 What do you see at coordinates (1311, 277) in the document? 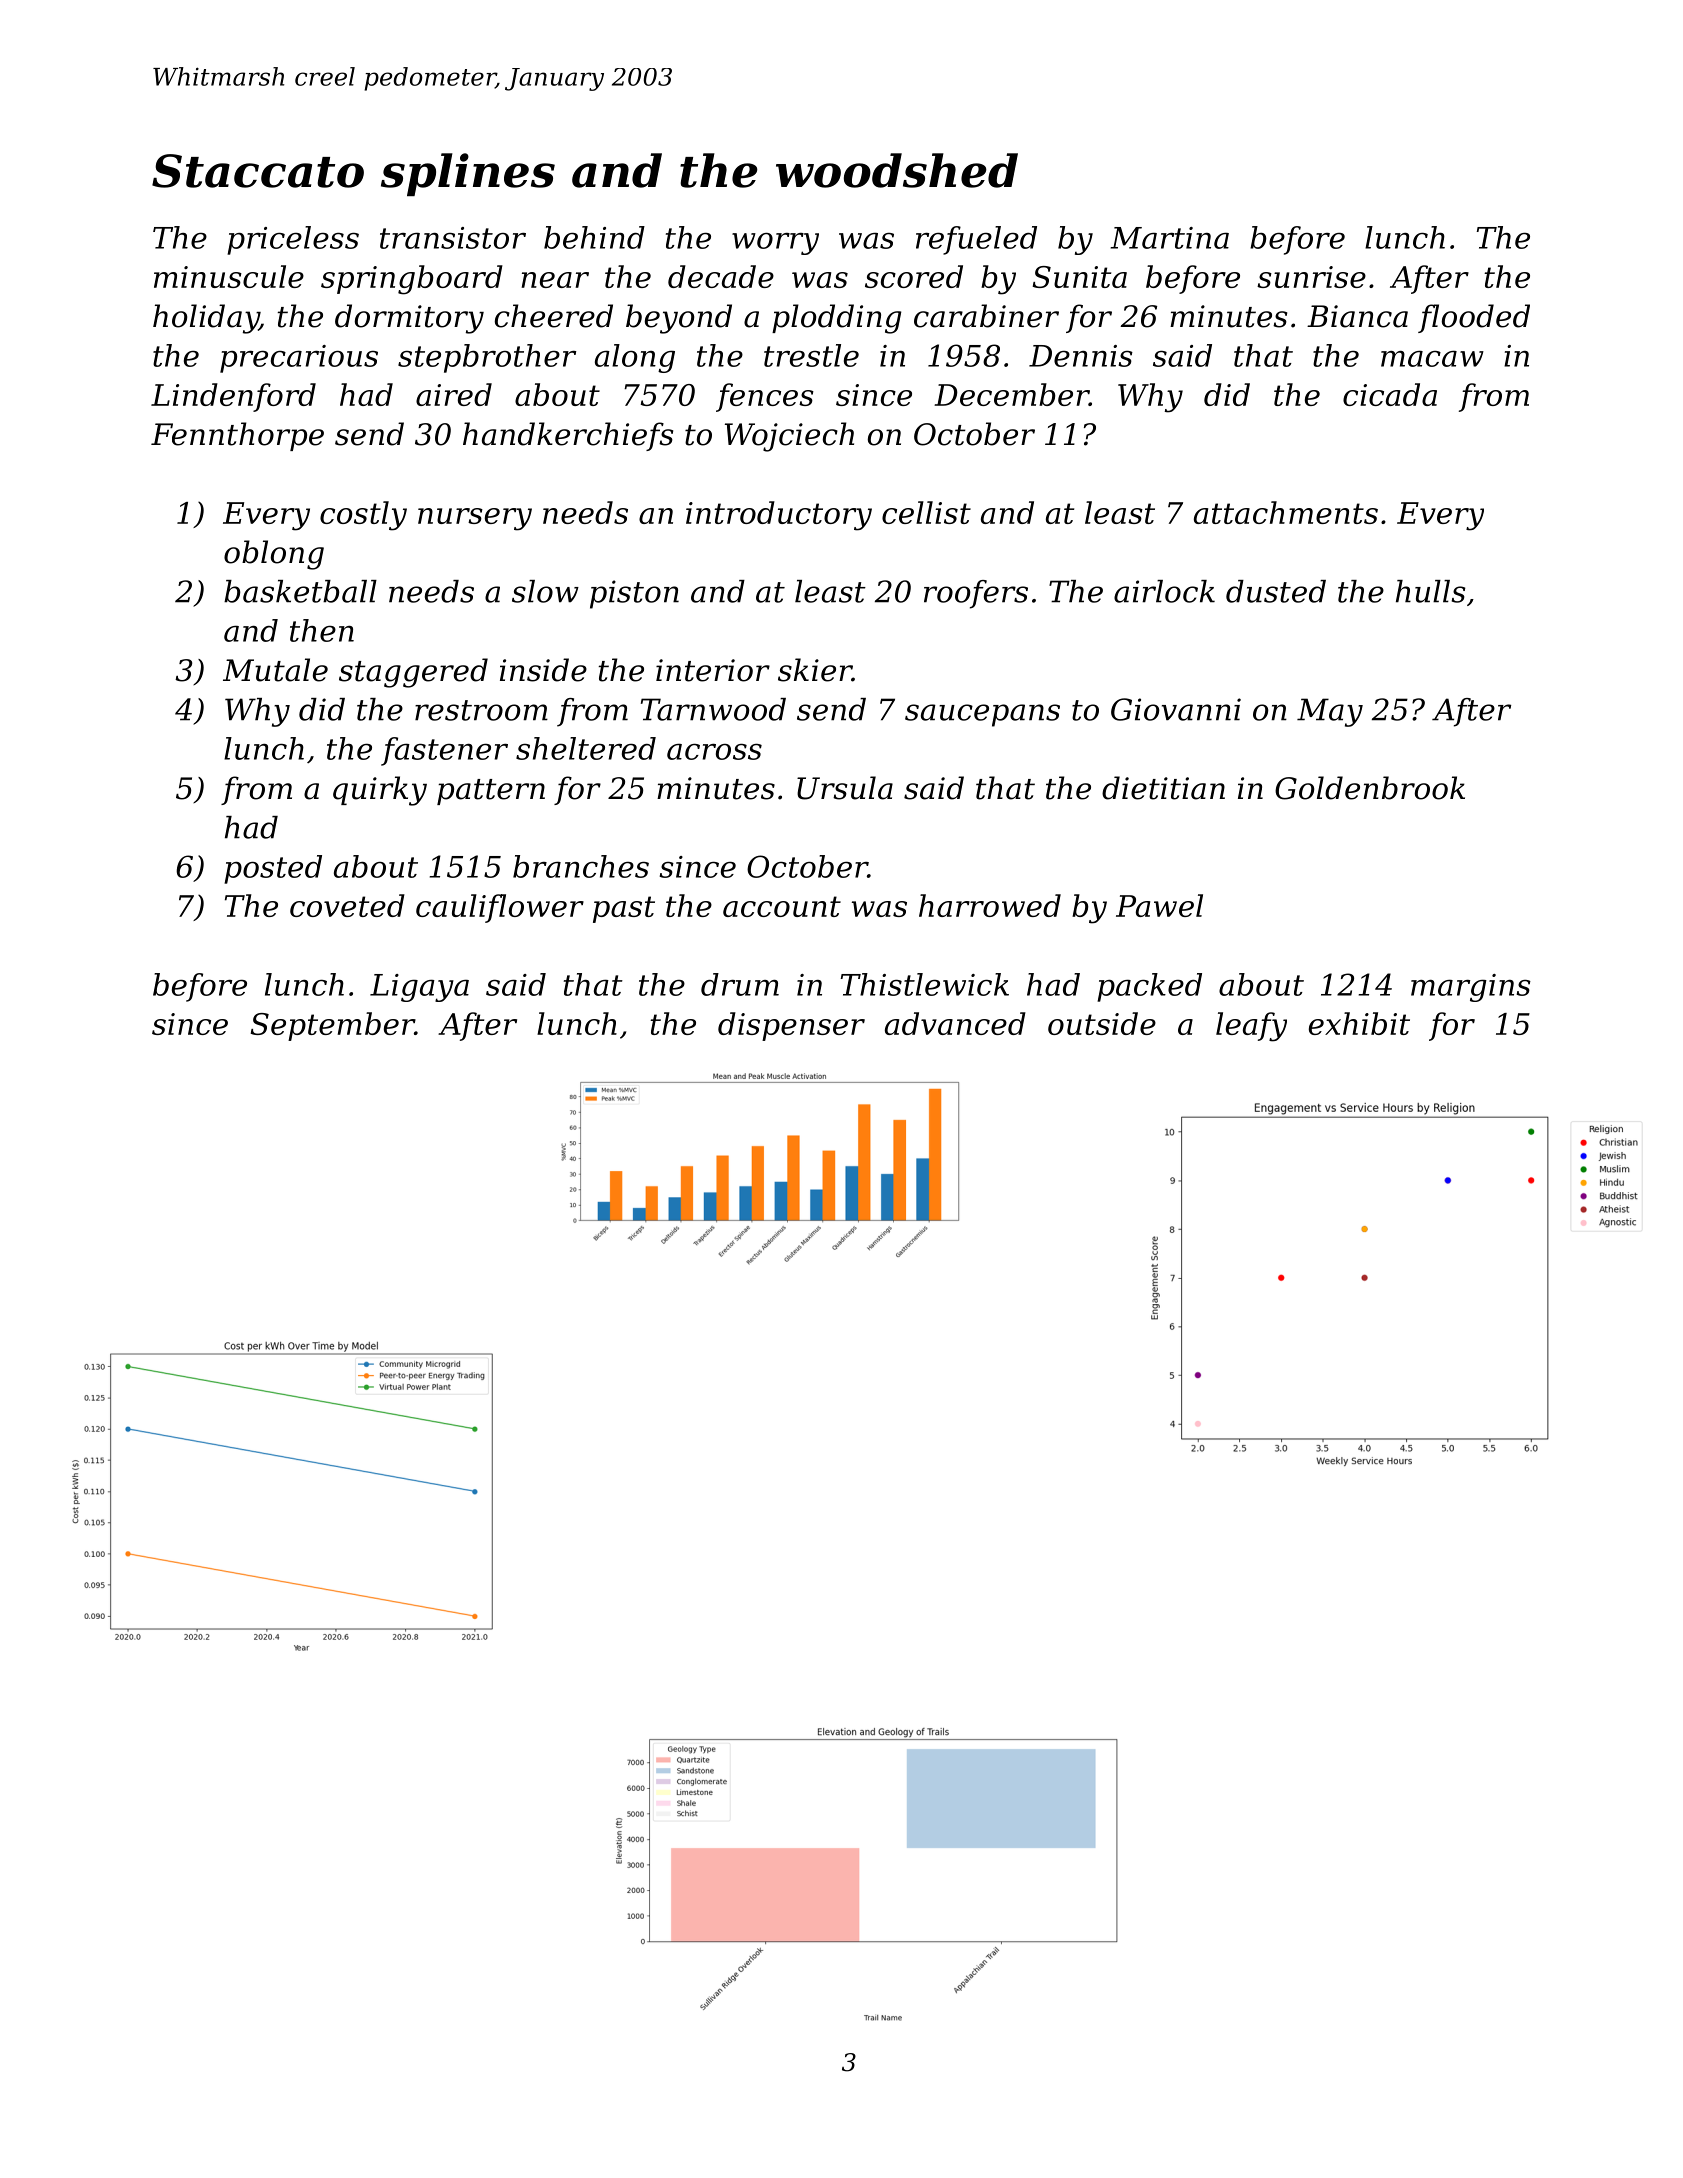
I see `sunrise` at bounding box center [1311, 277].
